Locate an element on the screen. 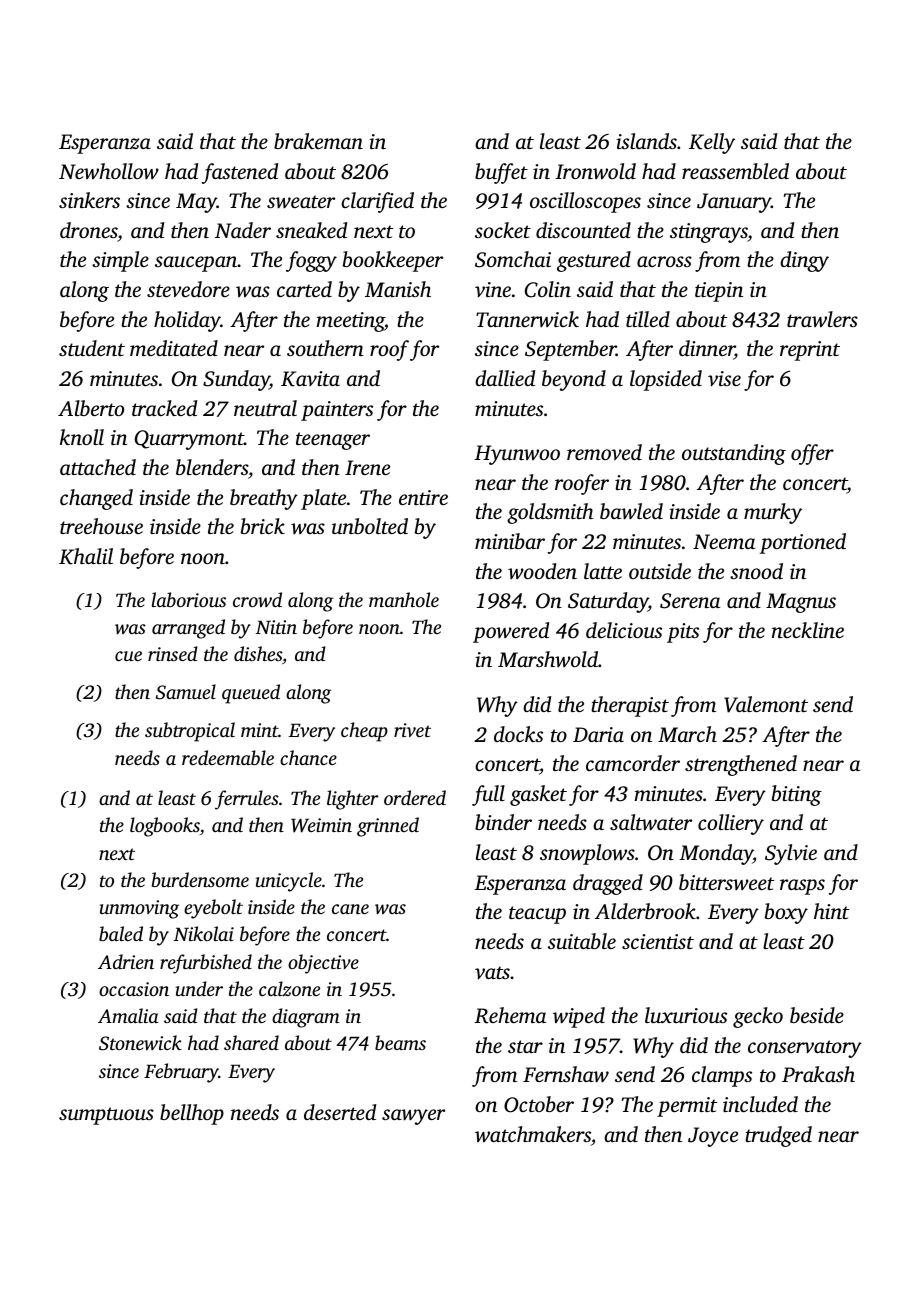 The height and width of the screenshot is (1311, 924). laborious is located at coordinates (189, 599).
